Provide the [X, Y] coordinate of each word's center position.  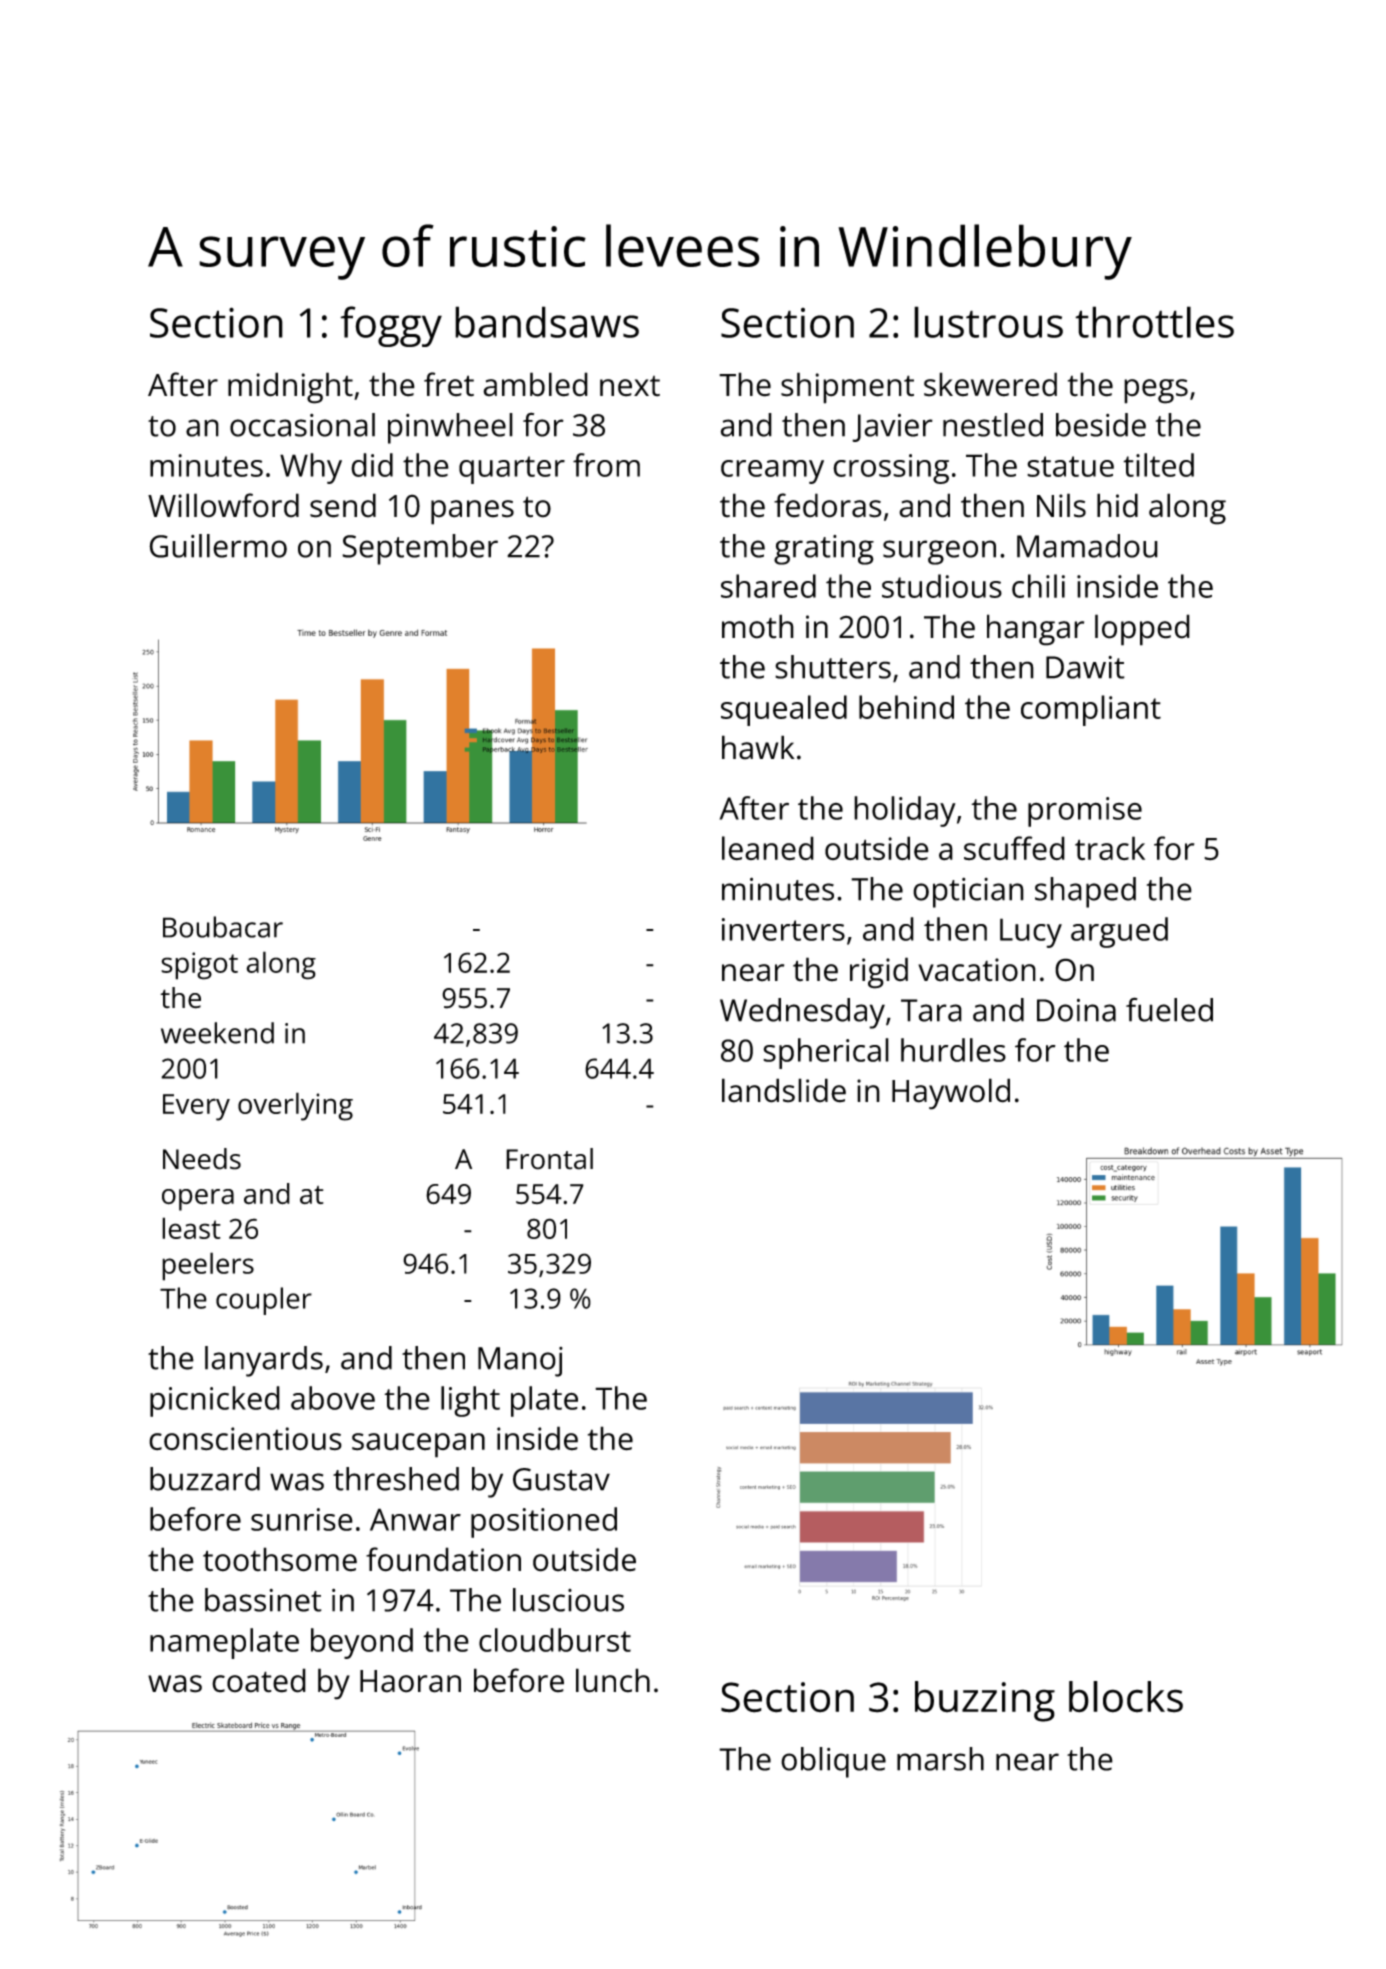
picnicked [215, 1401]
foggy [391, 326]
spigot [199, 966]
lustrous [988, 322]
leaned [768, 848]
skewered [990, 384]
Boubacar [223, 927]
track [1110, 848]
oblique [833, 1762]
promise [1085, 812]
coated [259, 1680]
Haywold [951, 1094]
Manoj [520, 1362]
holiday [905, 811]
